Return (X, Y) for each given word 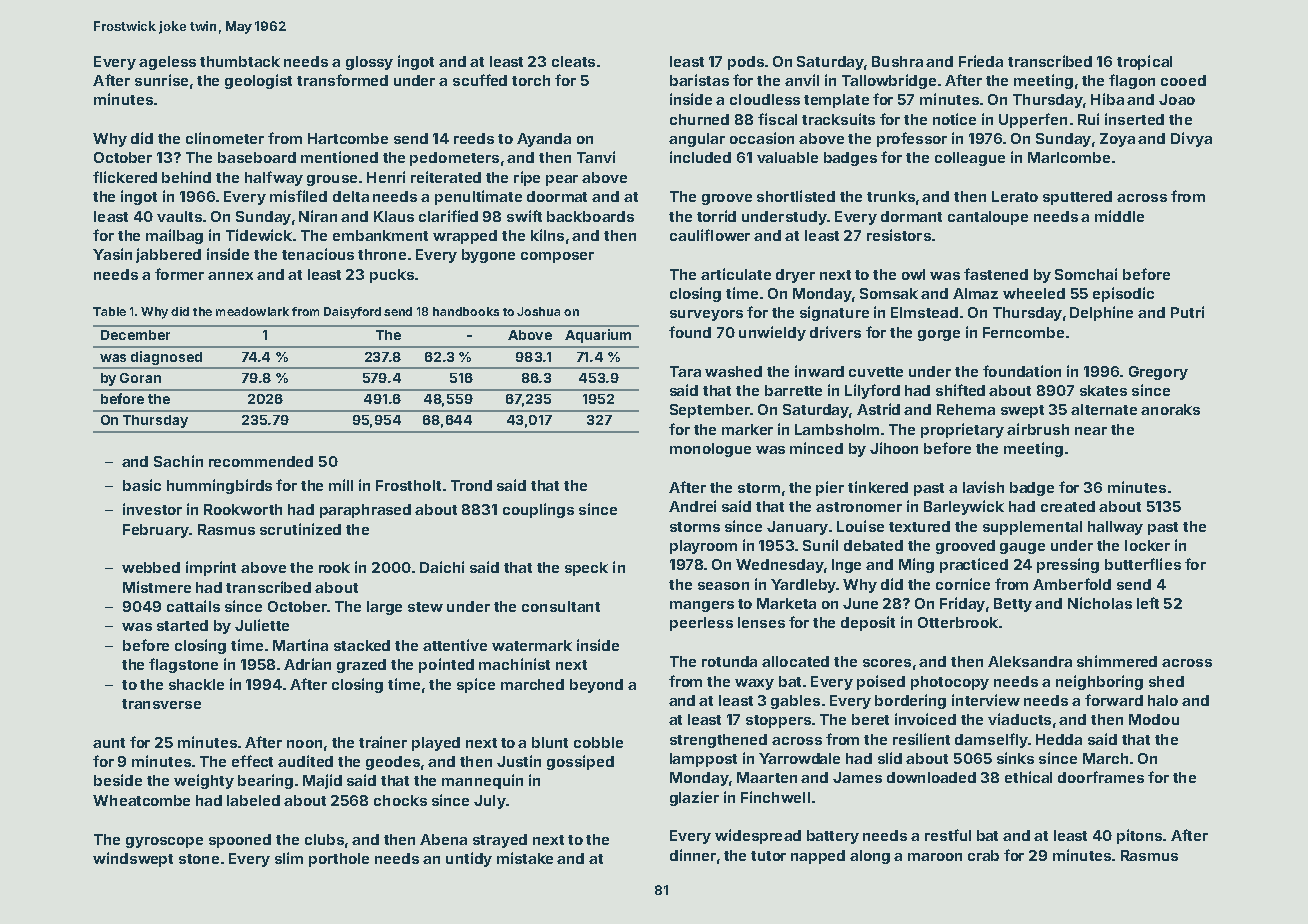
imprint (211, 568)
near (1091, 431)
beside (118, 780)
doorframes (1101, 777)
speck (586, 569)
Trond (471, 485)
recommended (261, 461)
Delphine (1101, 313)
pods (746, 63)
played (436, 744)
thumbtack (240, 61)
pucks (392, 276)
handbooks (466, 311)
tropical (1144, 62)
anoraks (1170, 409)
